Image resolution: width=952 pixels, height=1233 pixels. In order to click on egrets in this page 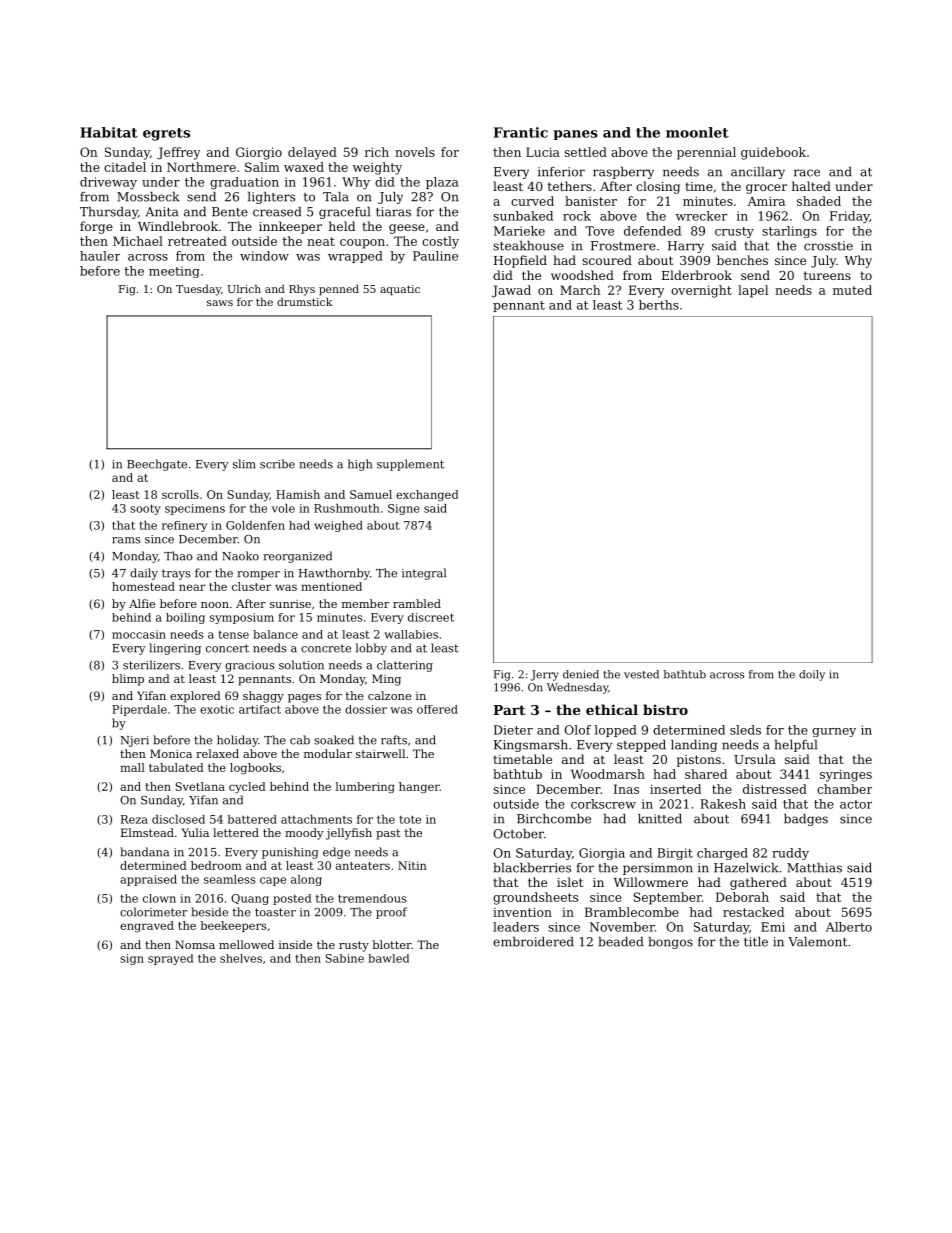, I will do `click(166, 134)`.
